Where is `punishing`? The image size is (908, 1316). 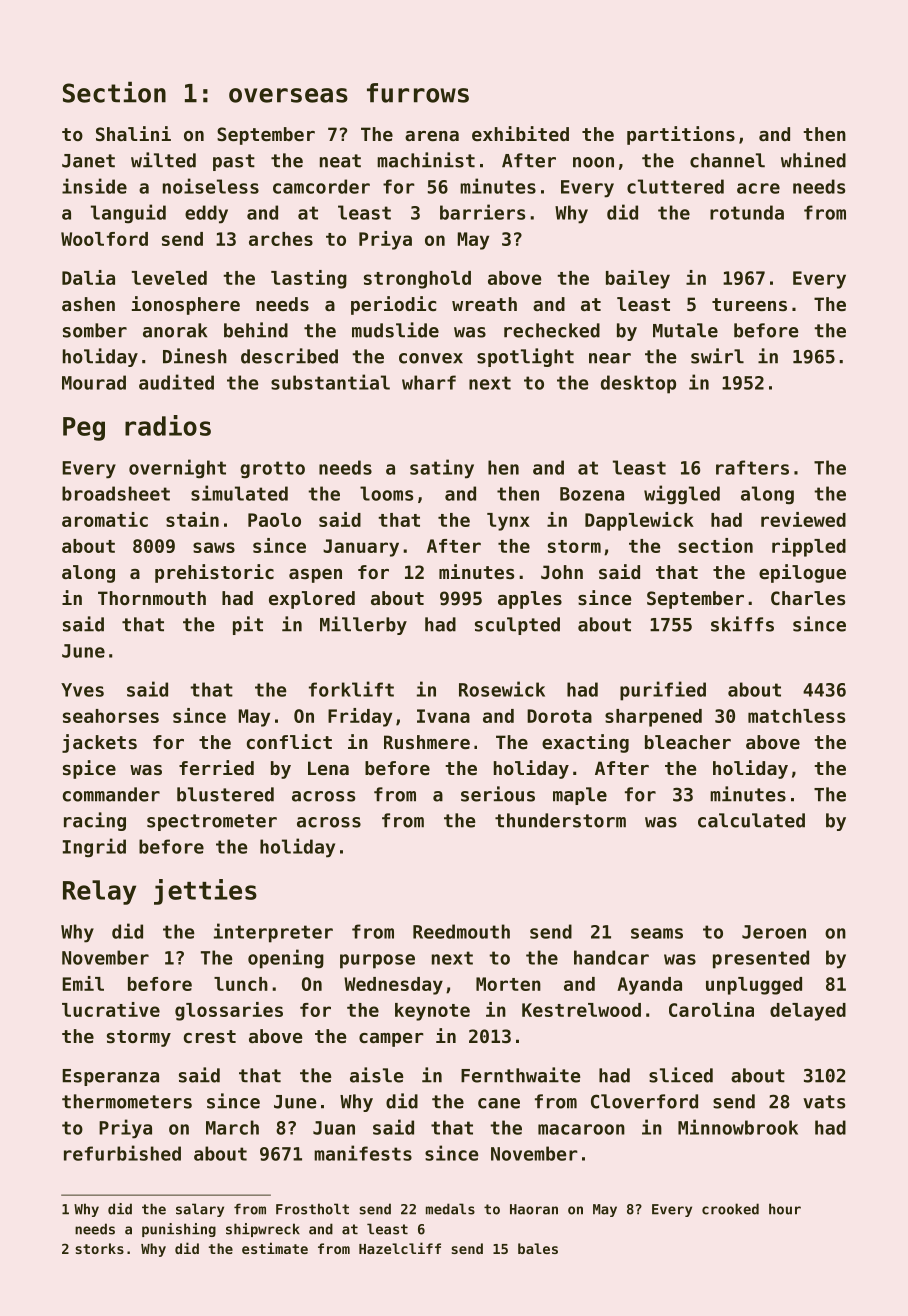
punishing is located at coordinates (179, 1230).
